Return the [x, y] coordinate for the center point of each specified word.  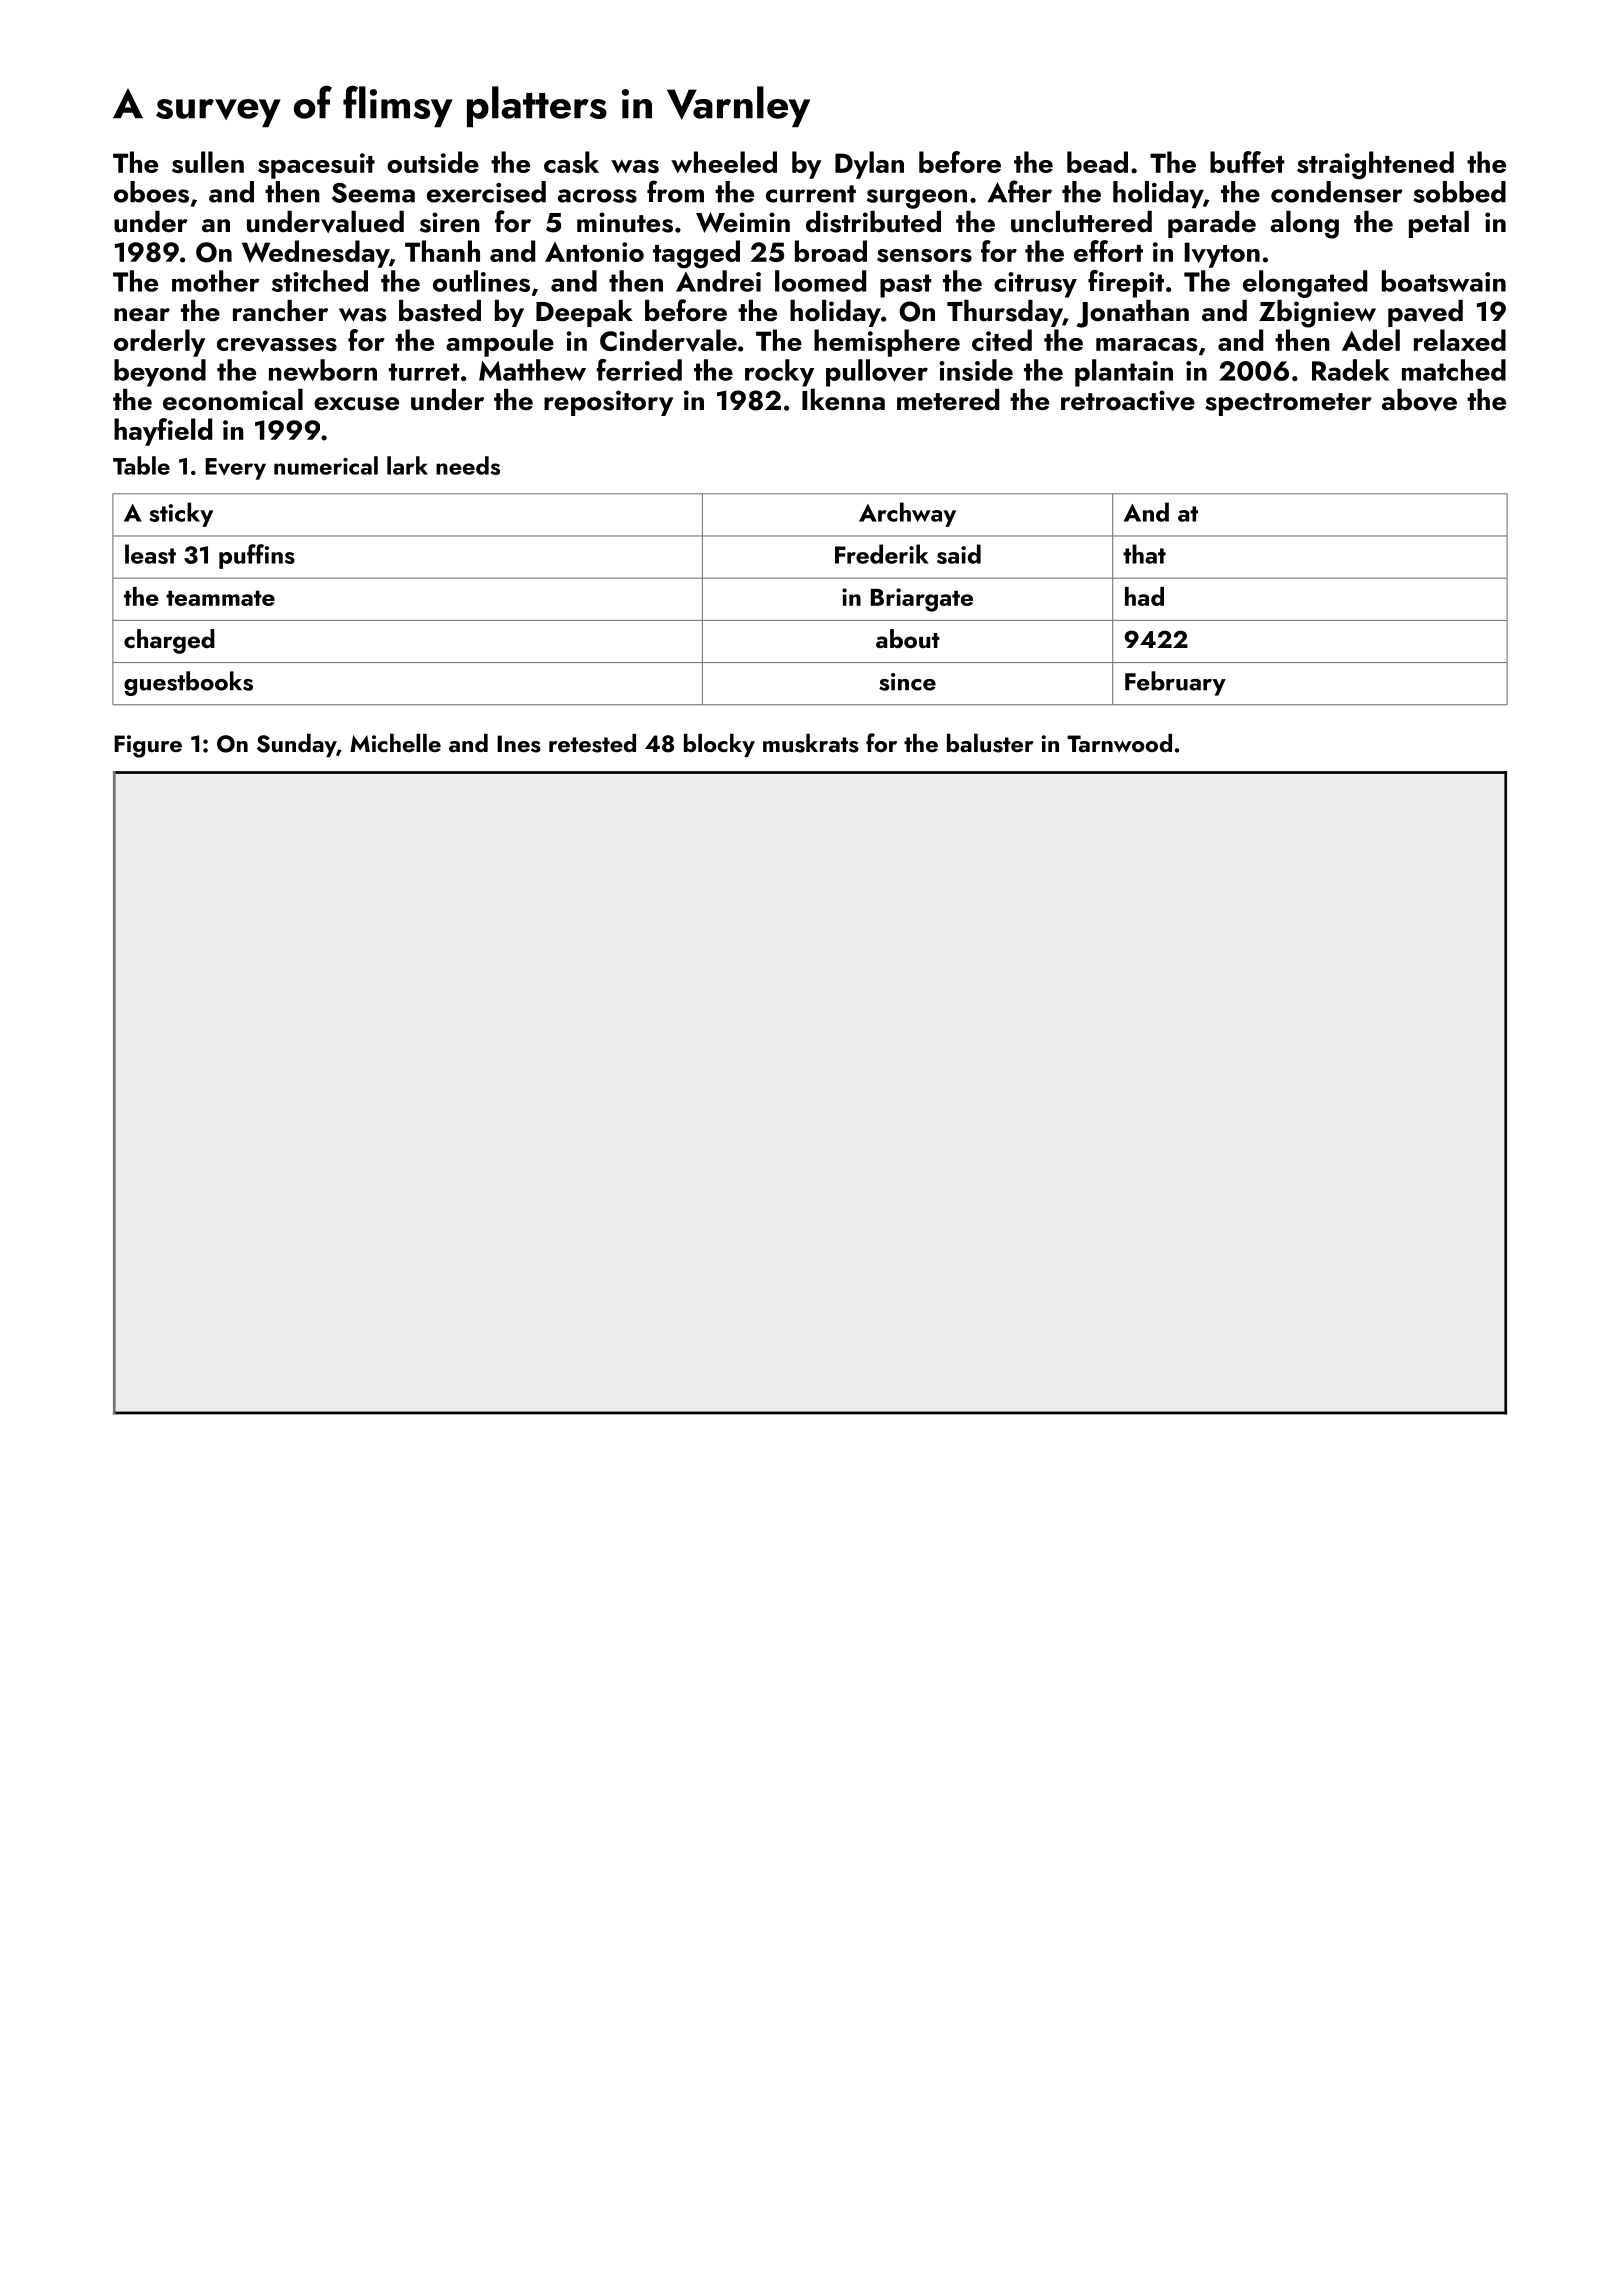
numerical [326, 465]
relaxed [1460, 340]
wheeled [724, 162]
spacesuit [316, 166]
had [1144, 596]
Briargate [922, 600]
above [1419, 400]
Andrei [718, 281]
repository [608, 403]
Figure [148, 746]
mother [216, 281]
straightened [1375, 165]
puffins [257, 556]
